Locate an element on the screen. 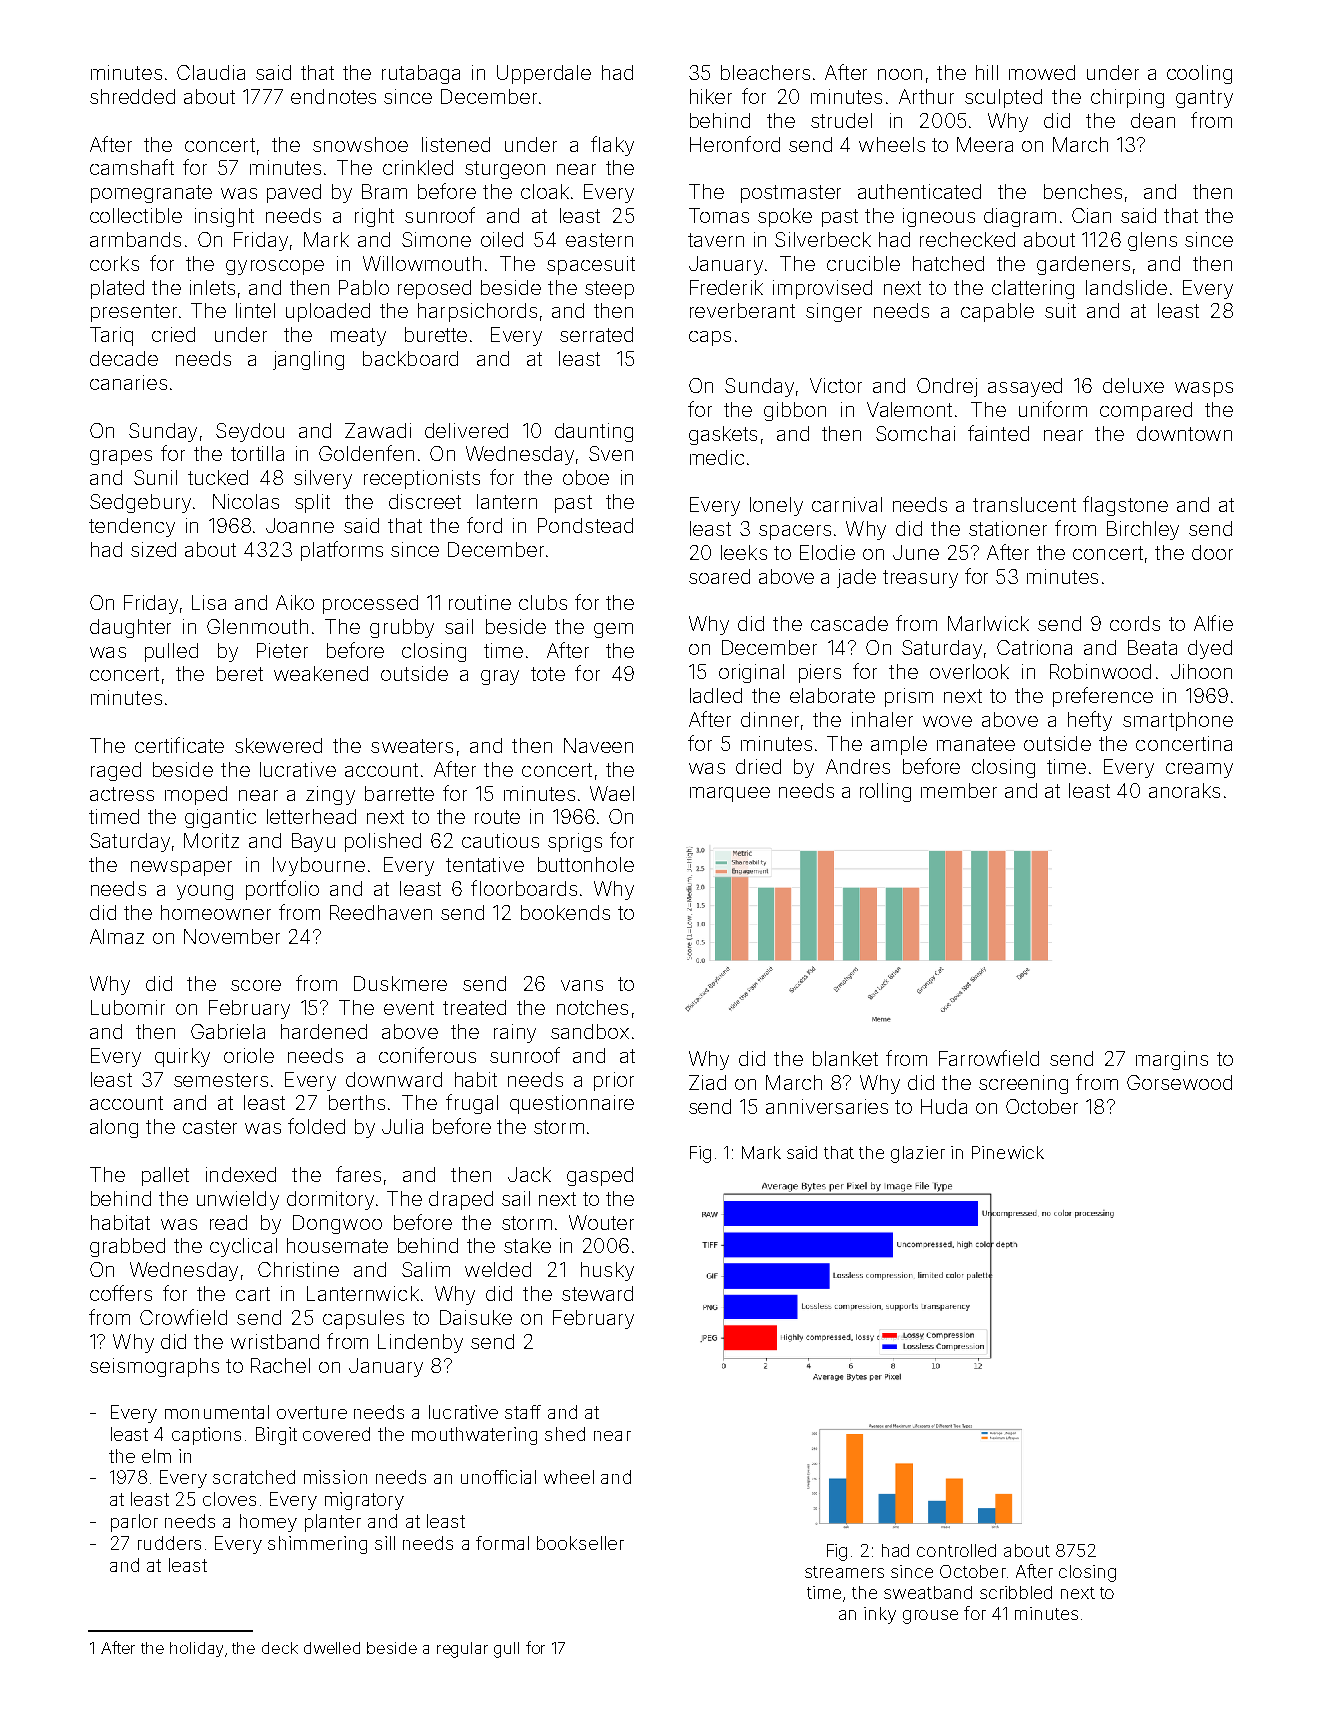  glazier is located at coordinates (918, 1154).
